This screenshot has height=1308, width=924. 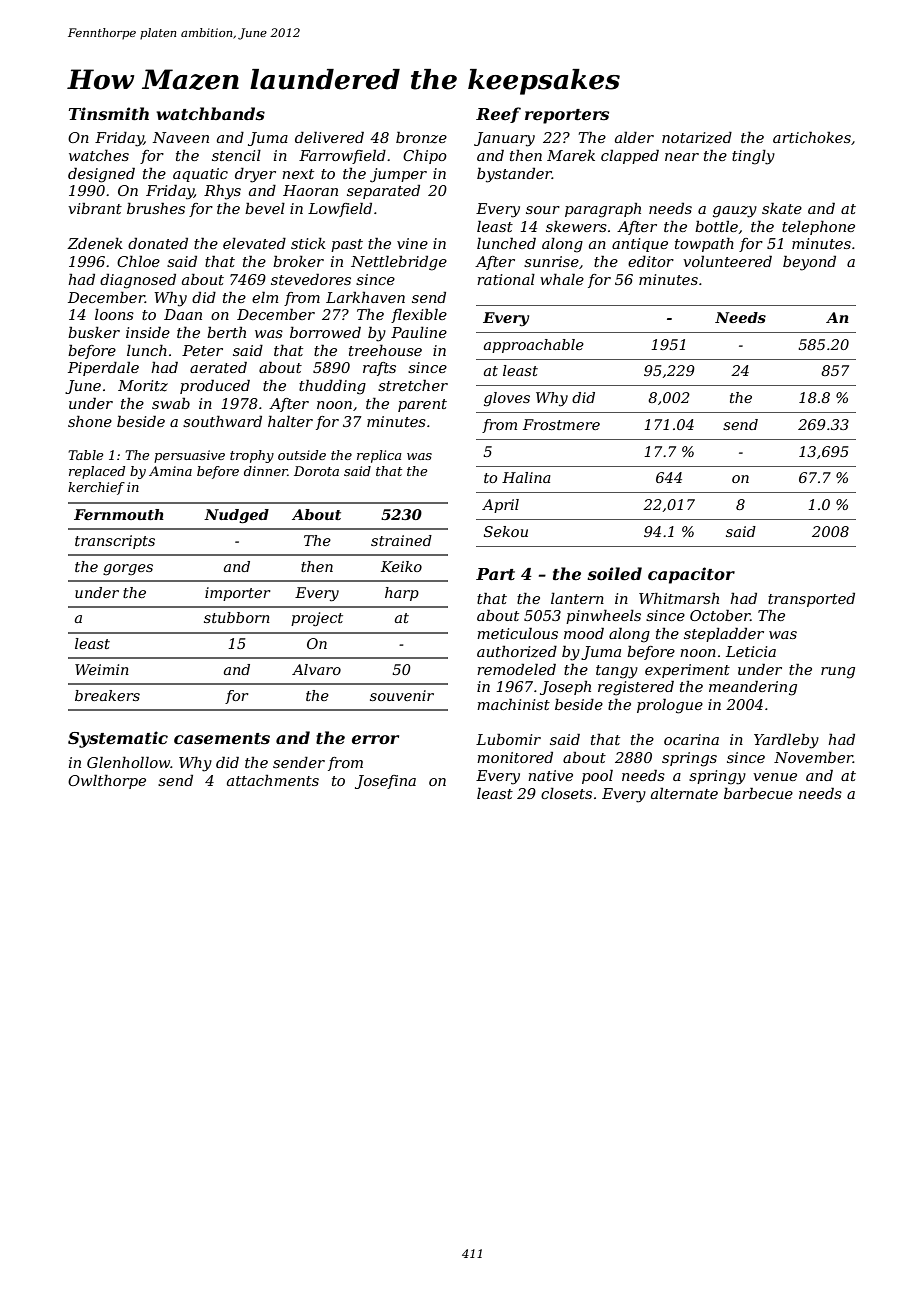 What do you see at coordinates (617, 672) in the screenshot?
I see `tangy` at bounding box center [617, 672].
